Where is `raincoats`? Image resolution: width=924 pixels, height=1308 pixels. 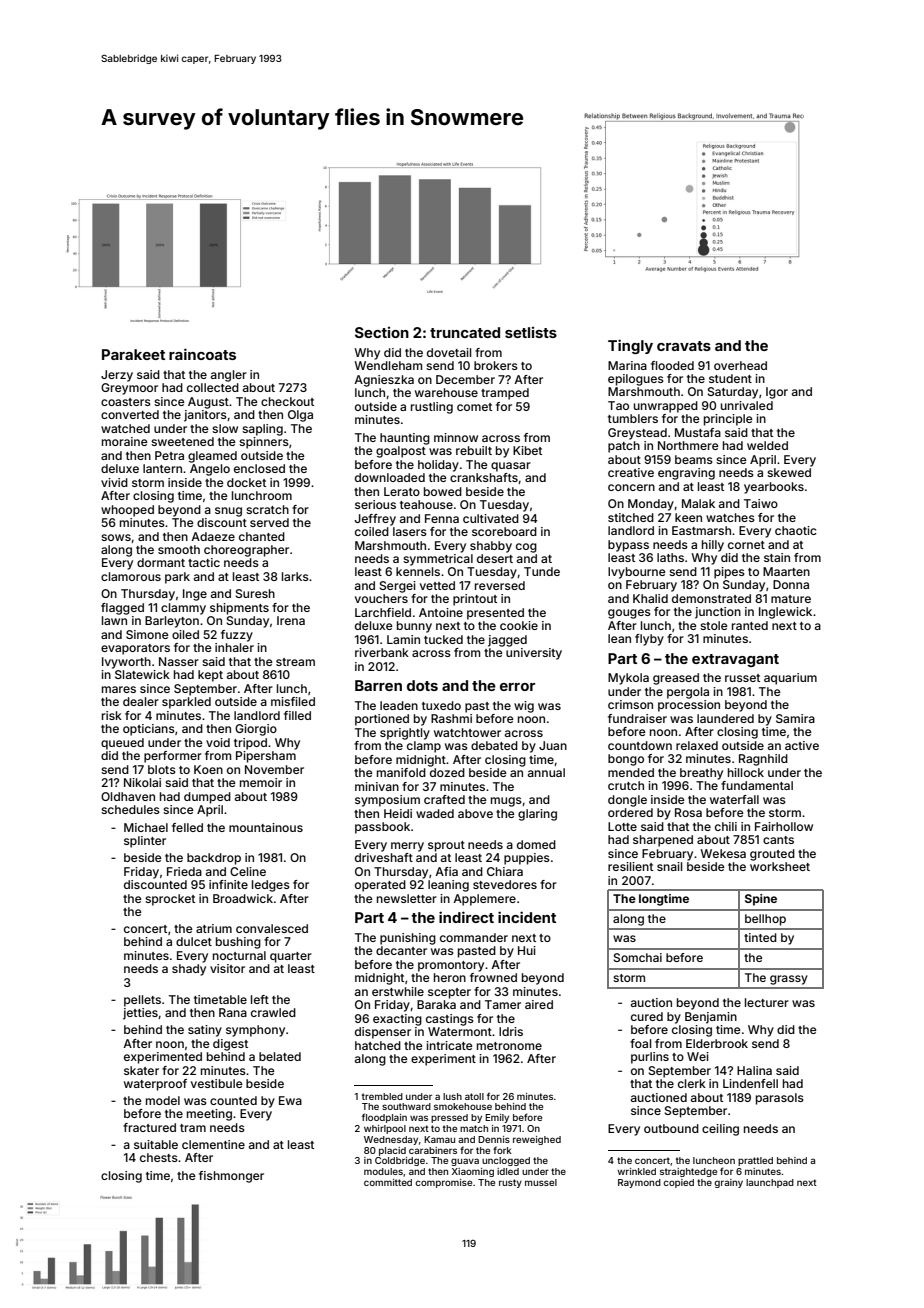
raincoats is located at coordinates (202, 354).
